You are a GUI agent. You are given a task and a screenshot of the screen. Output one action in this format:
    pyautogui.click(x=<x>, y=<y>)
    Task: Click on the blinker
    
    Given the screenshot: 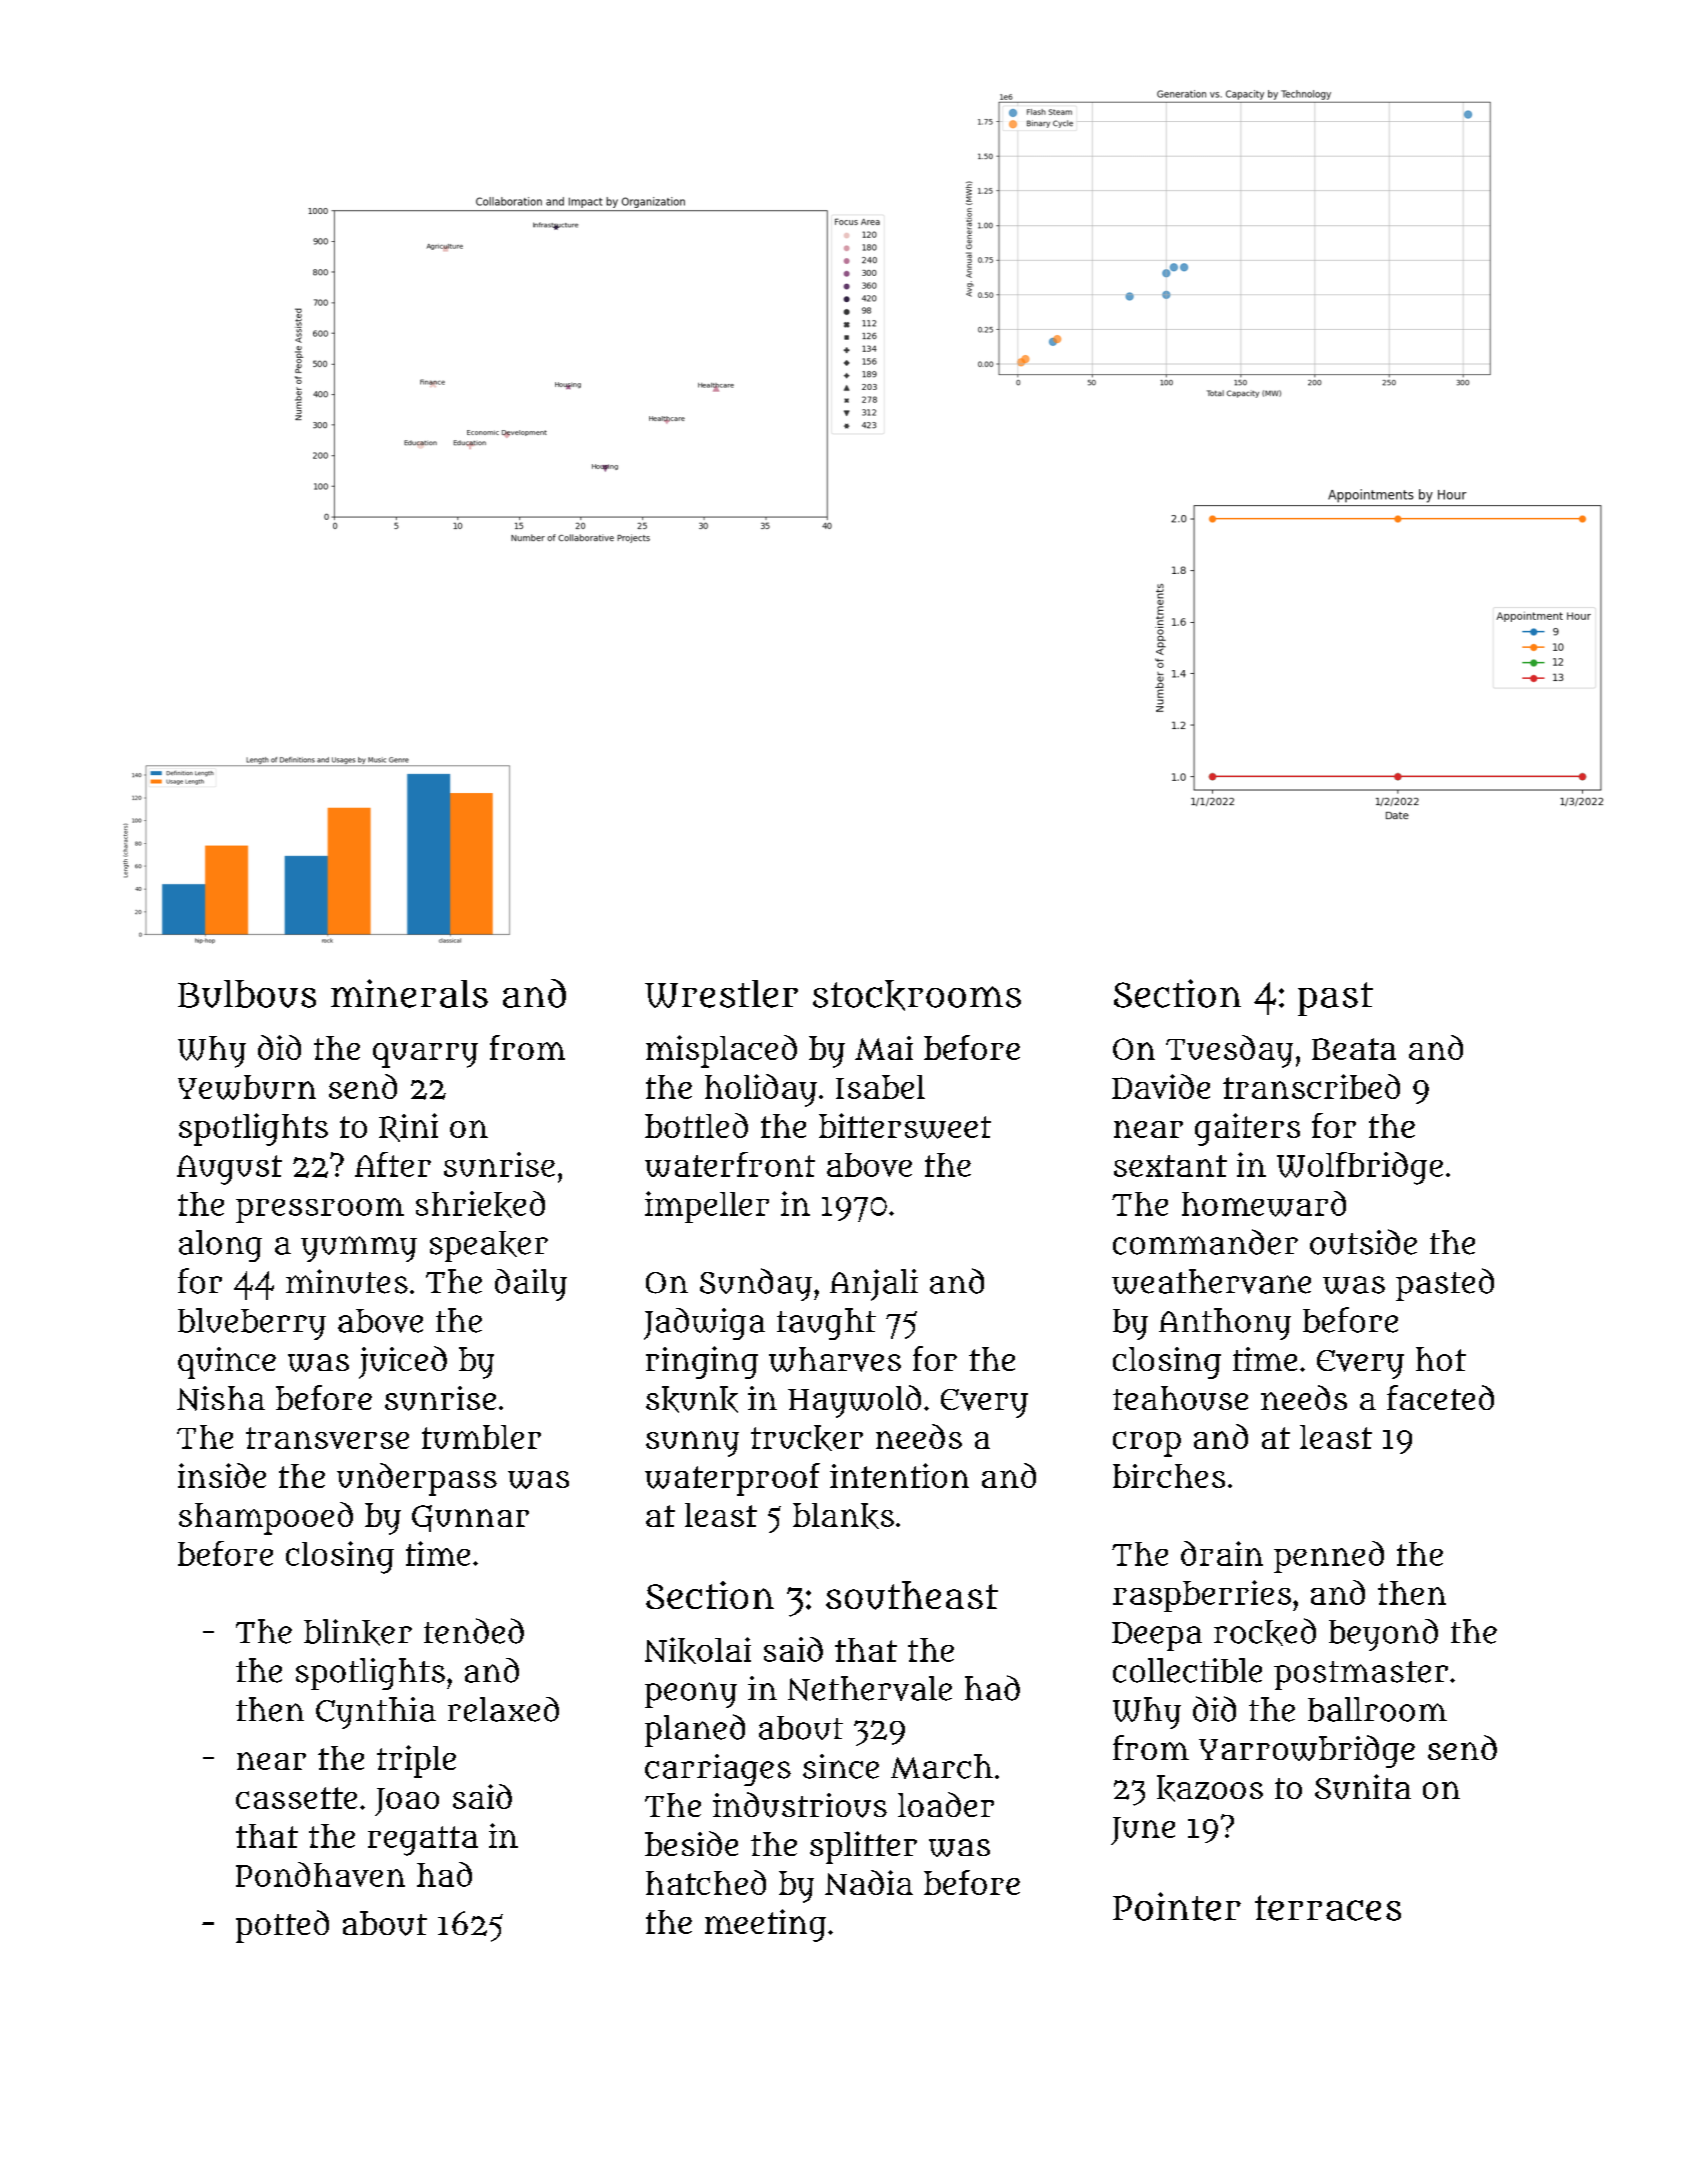 What is the action you would take?
    pyautogui.click(x=358, y=1632)
